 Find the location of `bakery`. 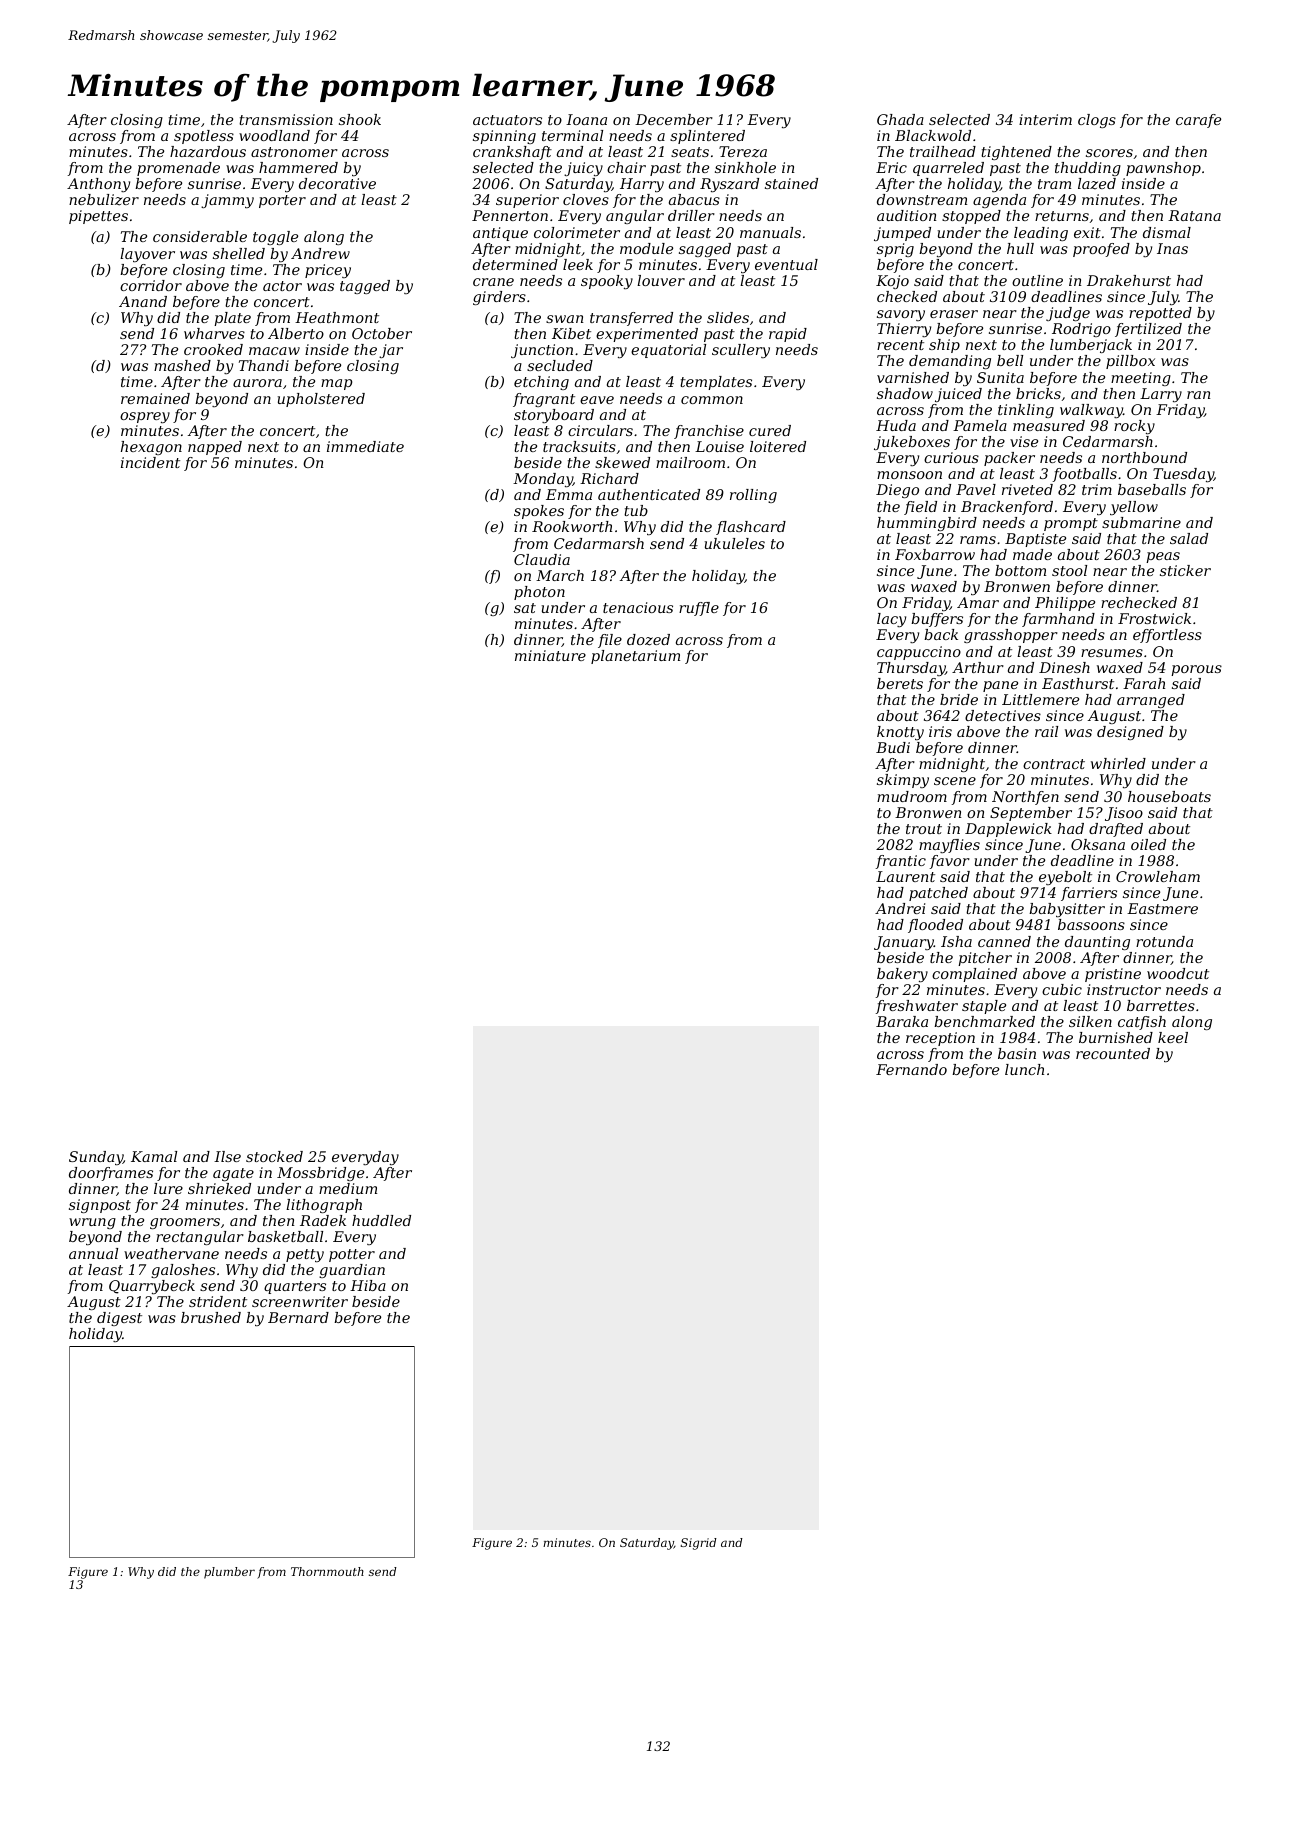

bakery is located at coordinates (902, 975).
